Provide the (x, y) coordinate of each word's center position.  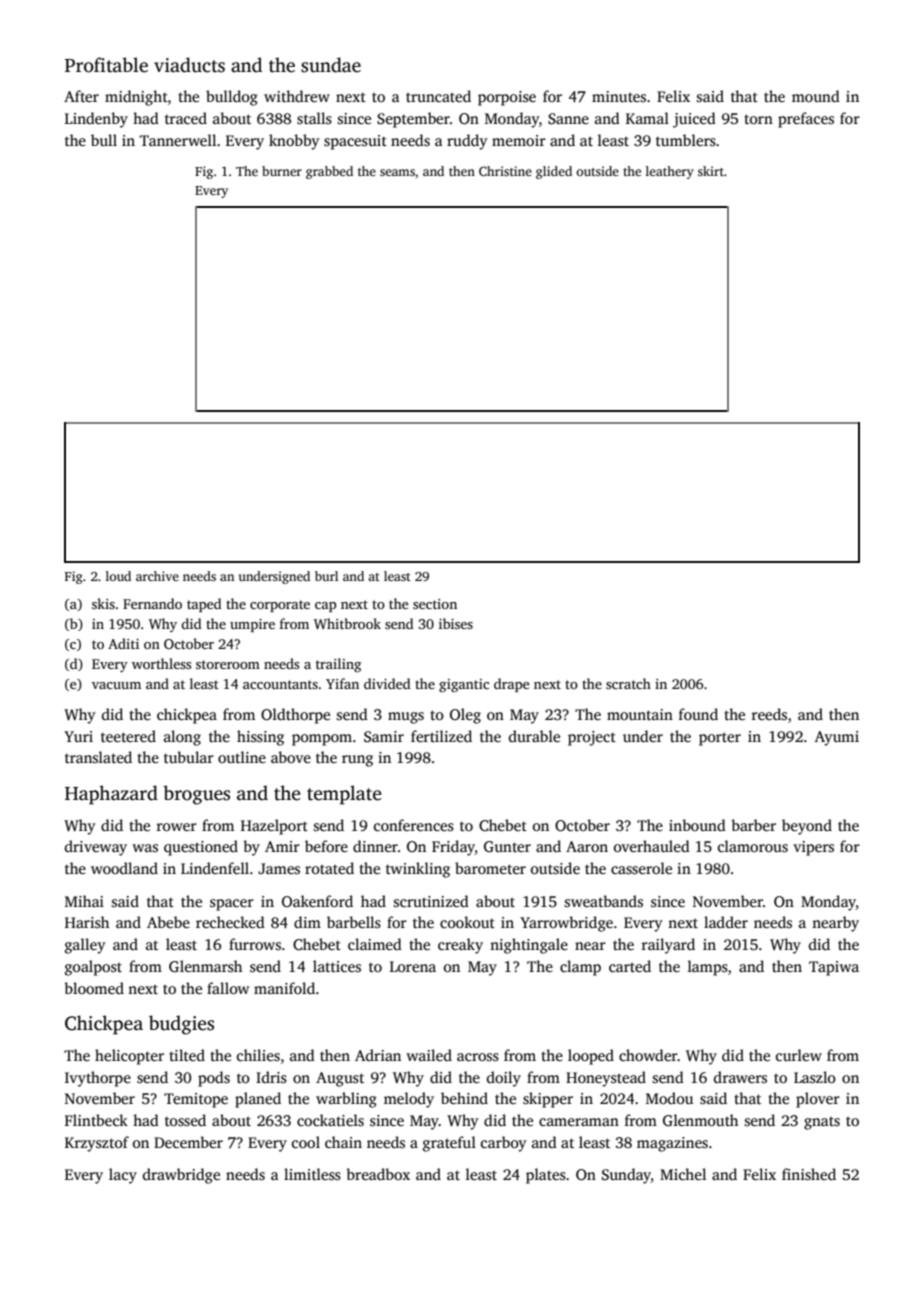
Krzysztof (97, 1144)
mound (816, 96)
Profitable (106, 65)
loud (118, 576)
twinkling (418, 870)
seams (397, 172)
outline (242, 757)
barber (753, 825)
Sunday (626, 1176)
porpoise (507, 98)
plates (546, 1176)
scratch (628, 683)
